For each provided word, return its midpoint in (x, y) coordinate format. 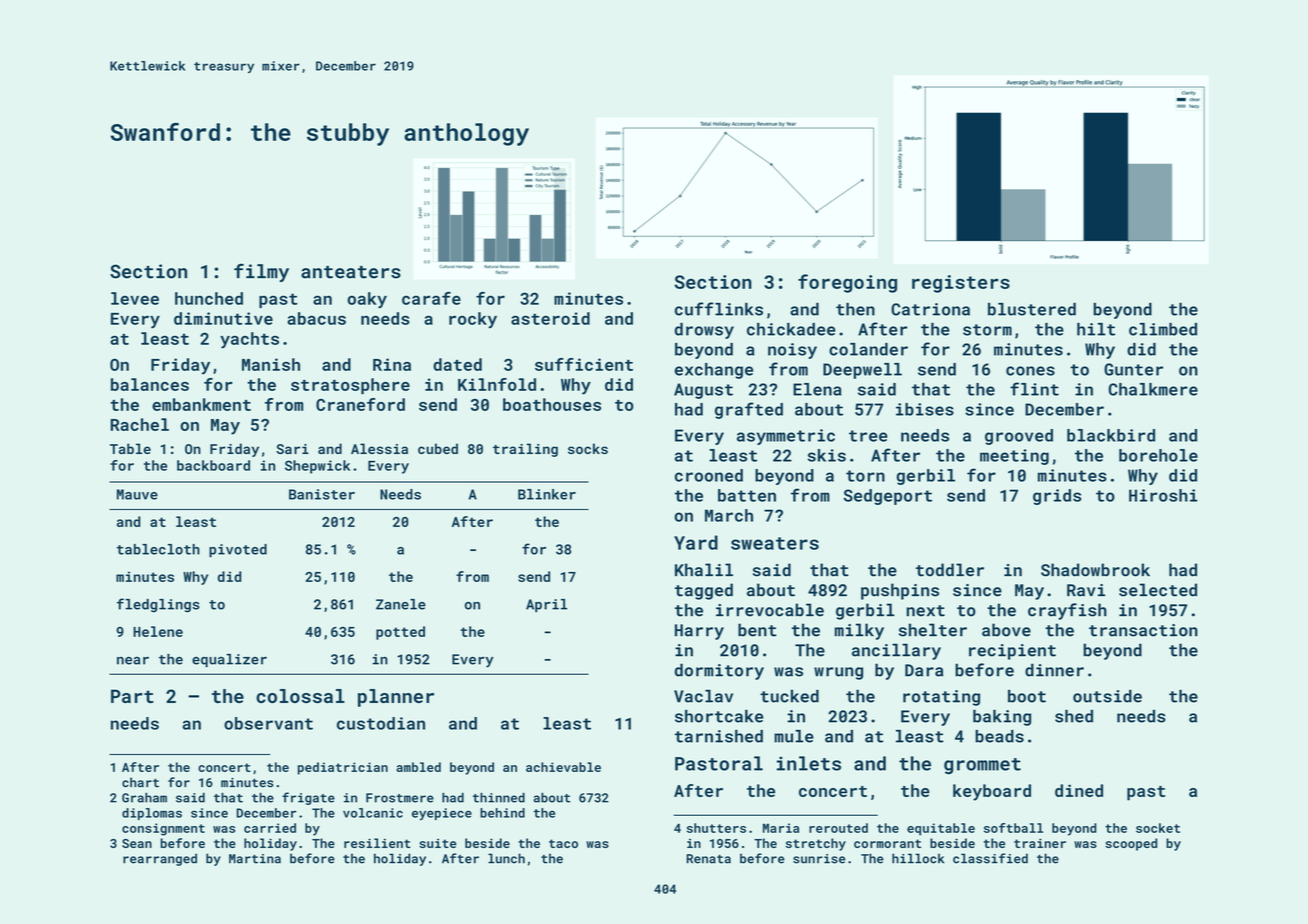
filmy (261, 272)
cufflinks (719, 309)
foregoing (847, 283)
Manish (271, 364)
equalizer (229, 660)
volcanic (373, 813)
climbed (1163, 329)
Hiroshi (1163, 495)
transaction (1143, 630)
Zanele (401, 604)
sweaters (775, 543)
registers (961, 284)
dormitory (719, 671)
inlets (809, 763)
